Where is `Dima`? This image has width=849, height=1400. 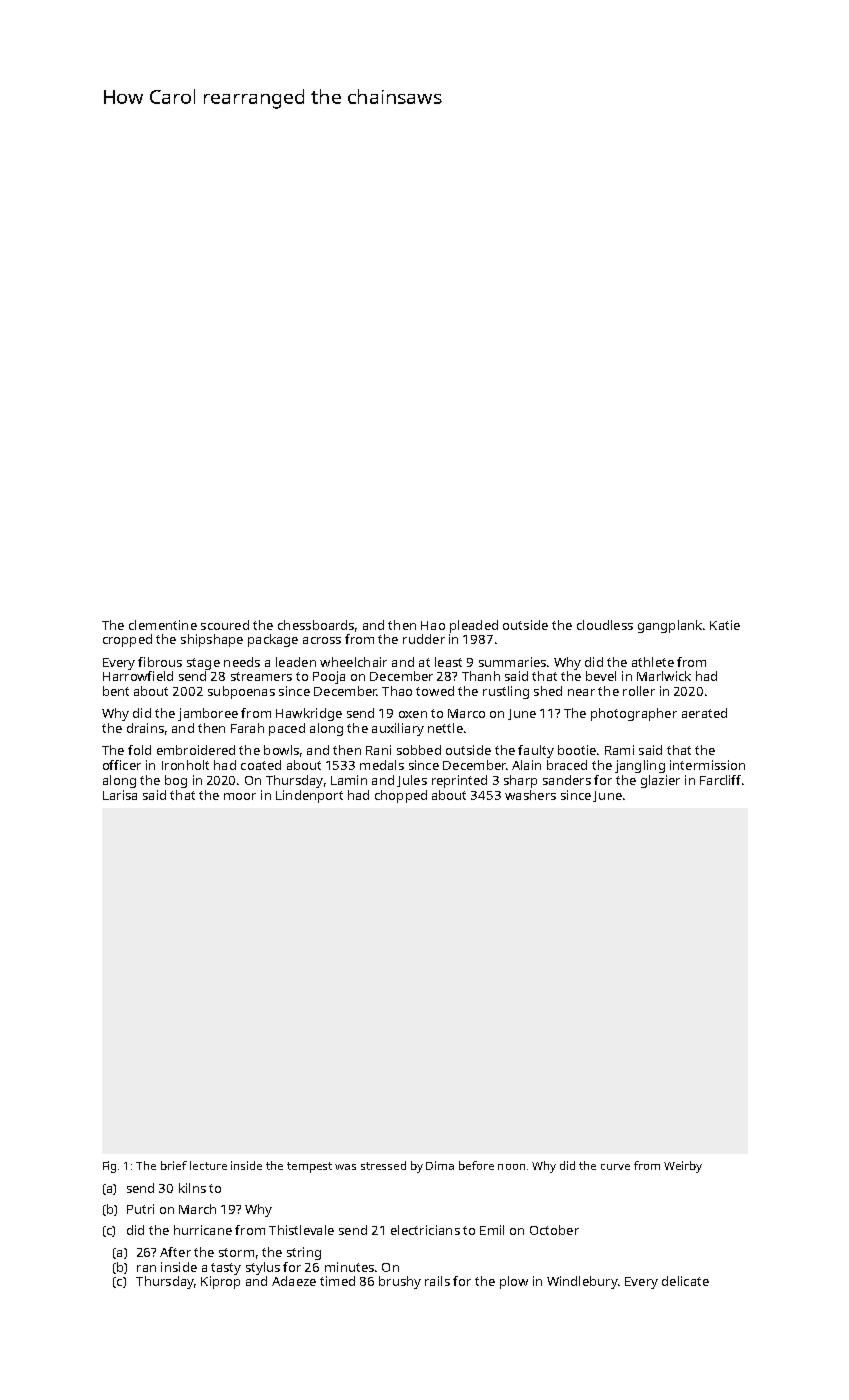 Dima is located at coordinates (440, 1165).
